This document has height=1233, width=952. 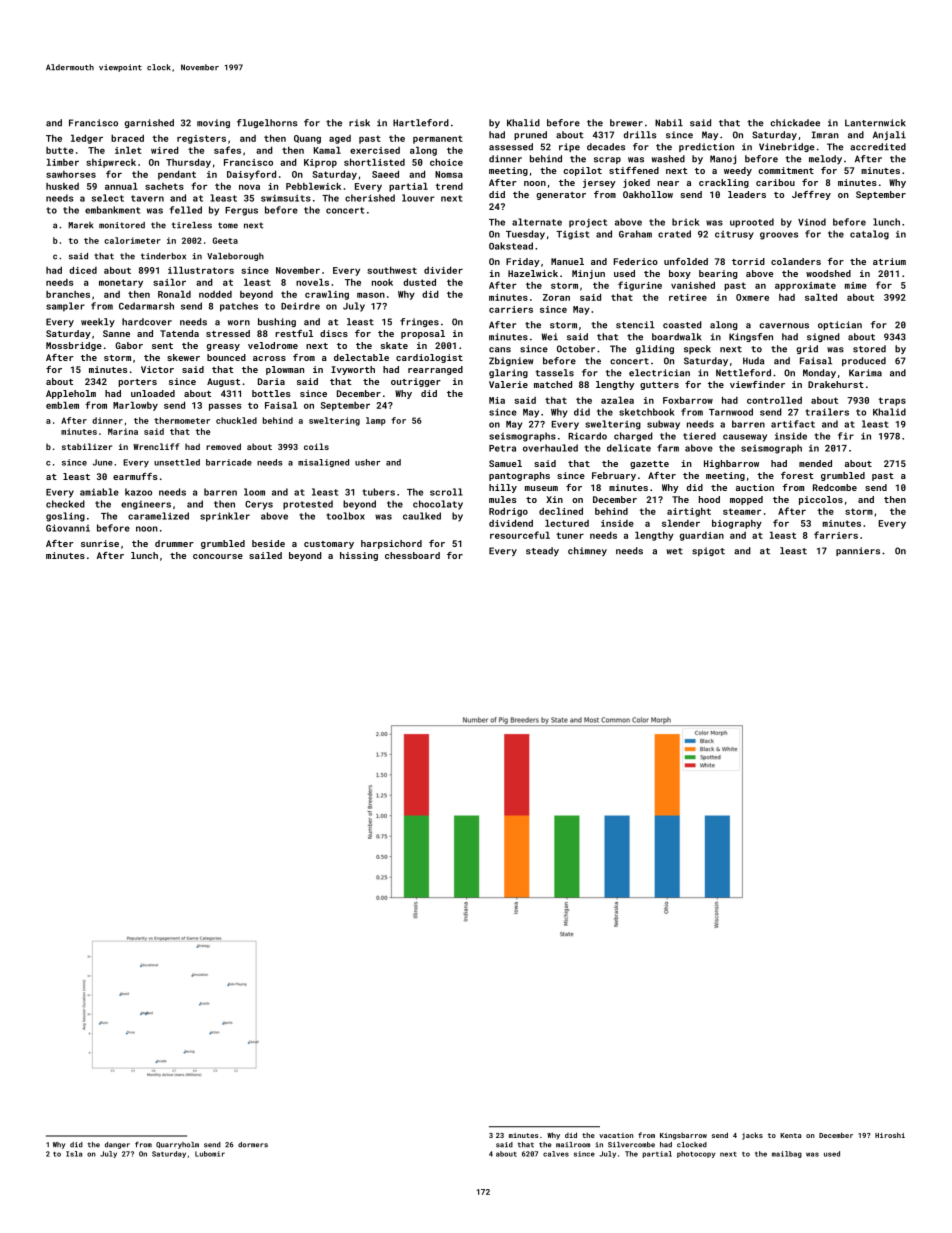 I want to click on Lanternwick, so click(x=875, y=123).
